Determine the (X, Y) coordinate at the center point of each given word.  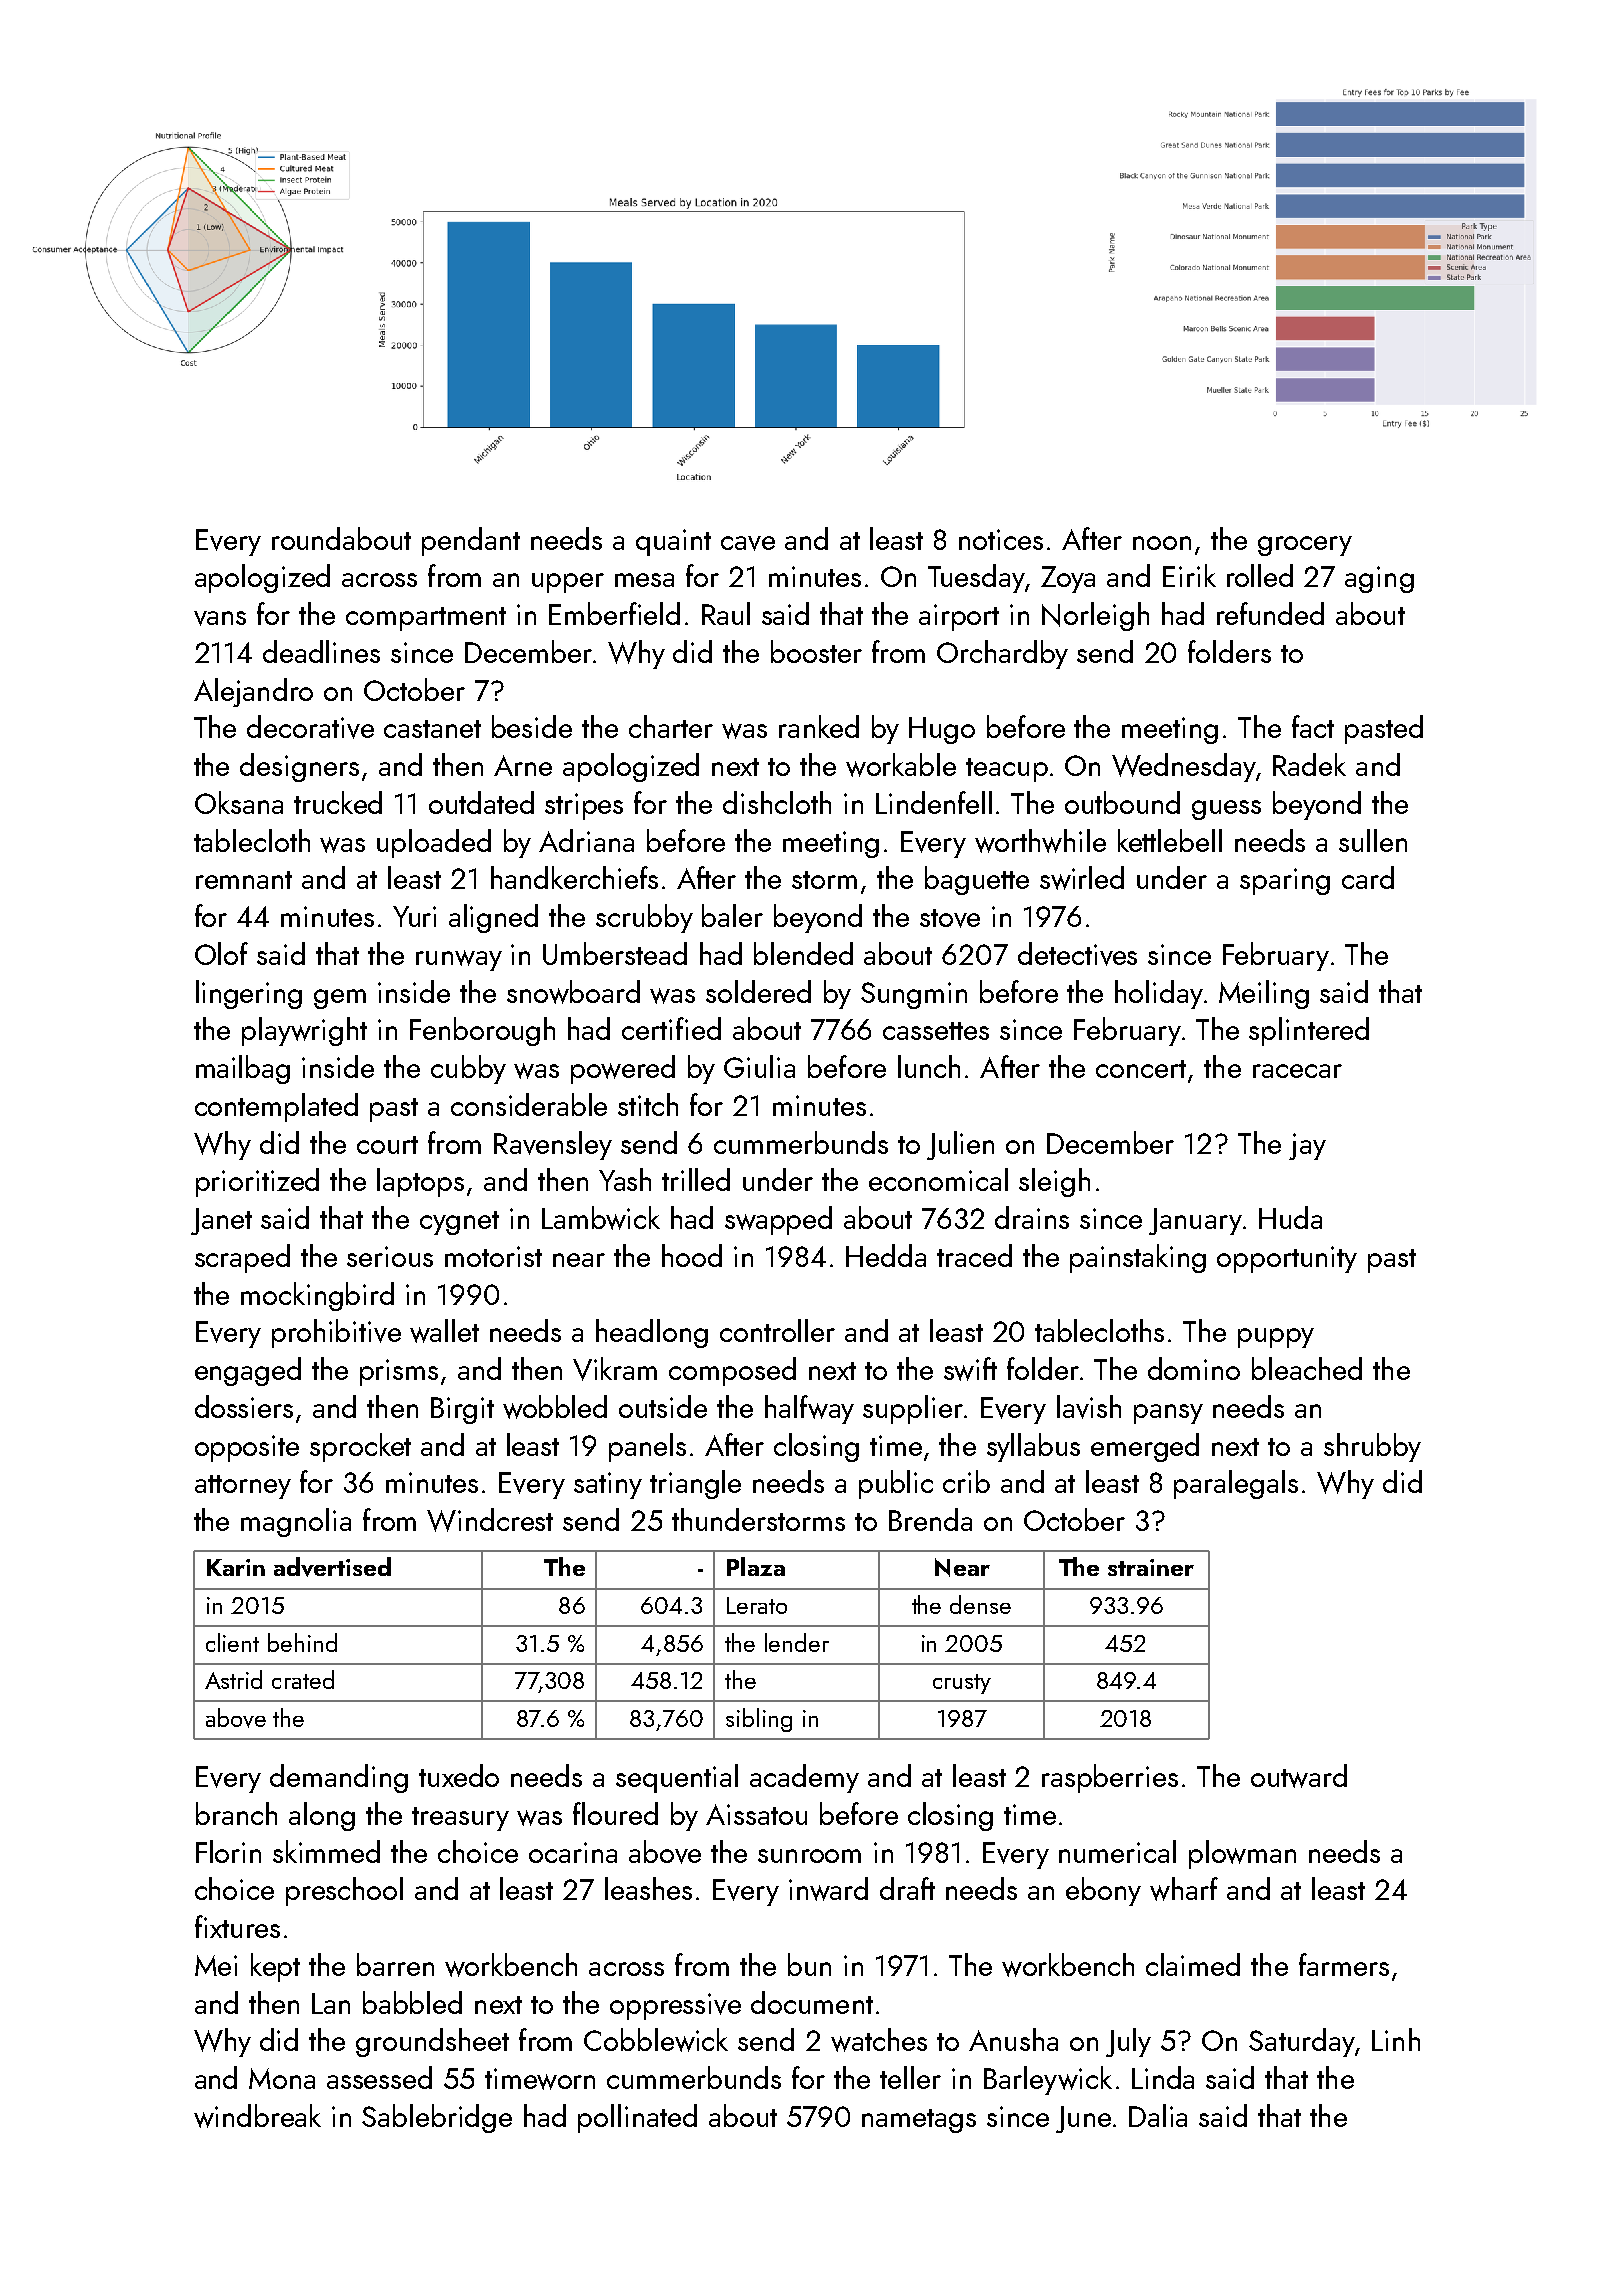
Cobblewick (656, 2040)
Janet (221, 1221)
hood (692, 1255)
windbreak (257, 2116)
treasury (460, 1819)
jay (1307, 1146)
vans (220, 618)
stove (950, 918)
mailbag (243, 1069)
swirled (1082, 878)
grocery (1305, 546)
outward (1299, 1776)
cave (748, 543)
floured (615, 1813)
